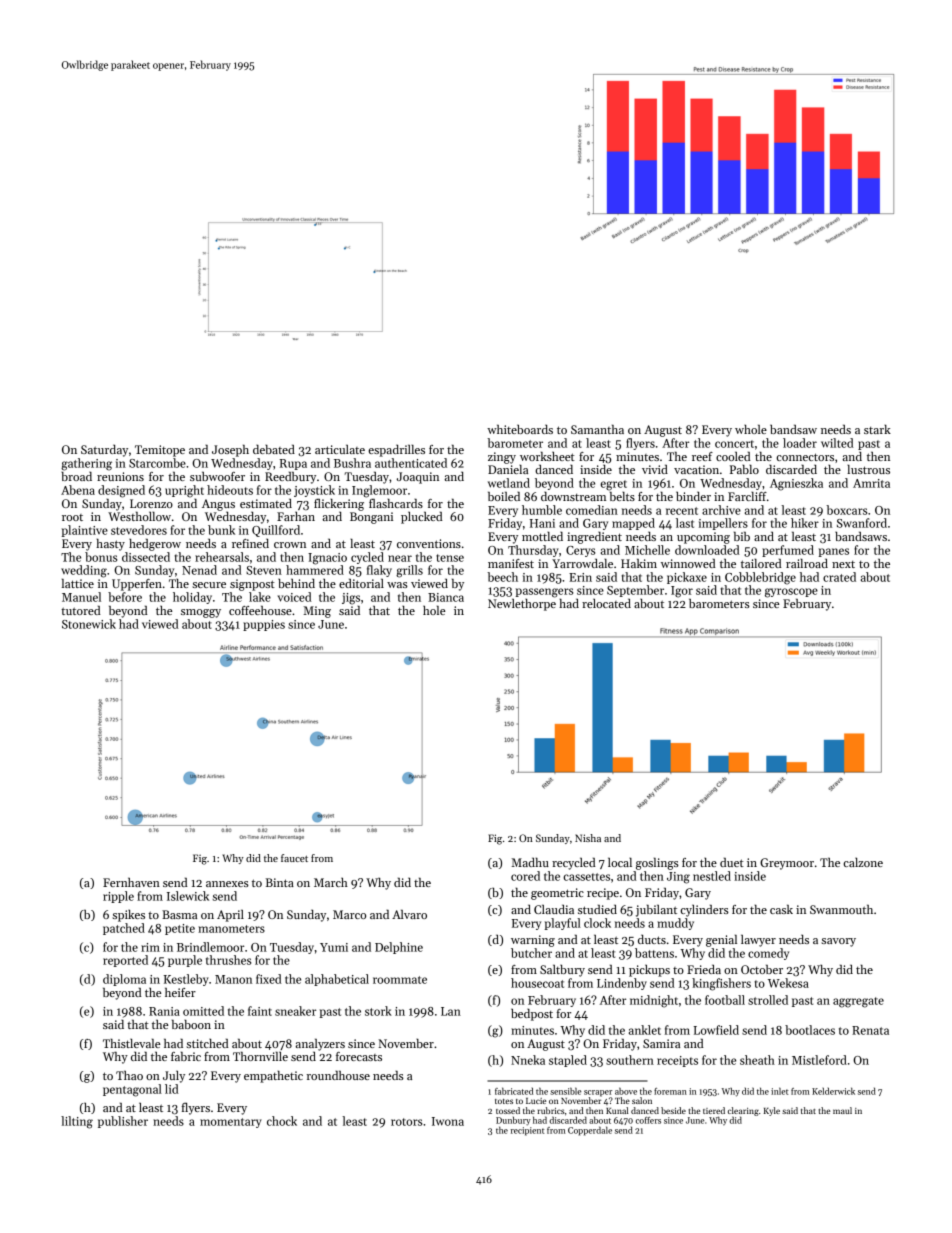 This document has width=952, height=1233. Describe the element at coordinates (78, 490) in the document. I see `Abena` at that location.
